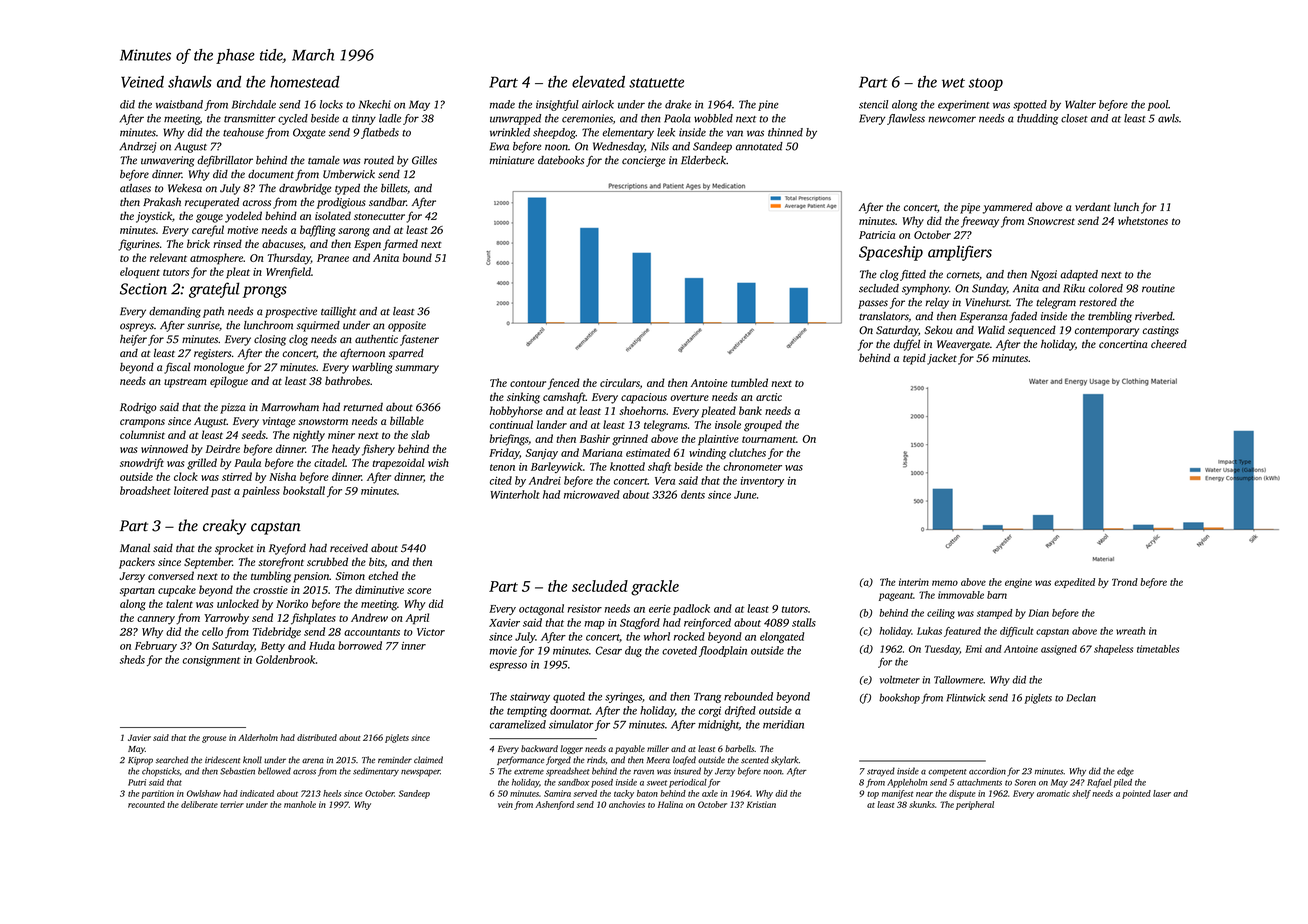 The height and width of the page is (924, 1308). What do you see at coordinates (1169, 344) in the page?
I see `cheered` at bounding box center [1169, 344].
